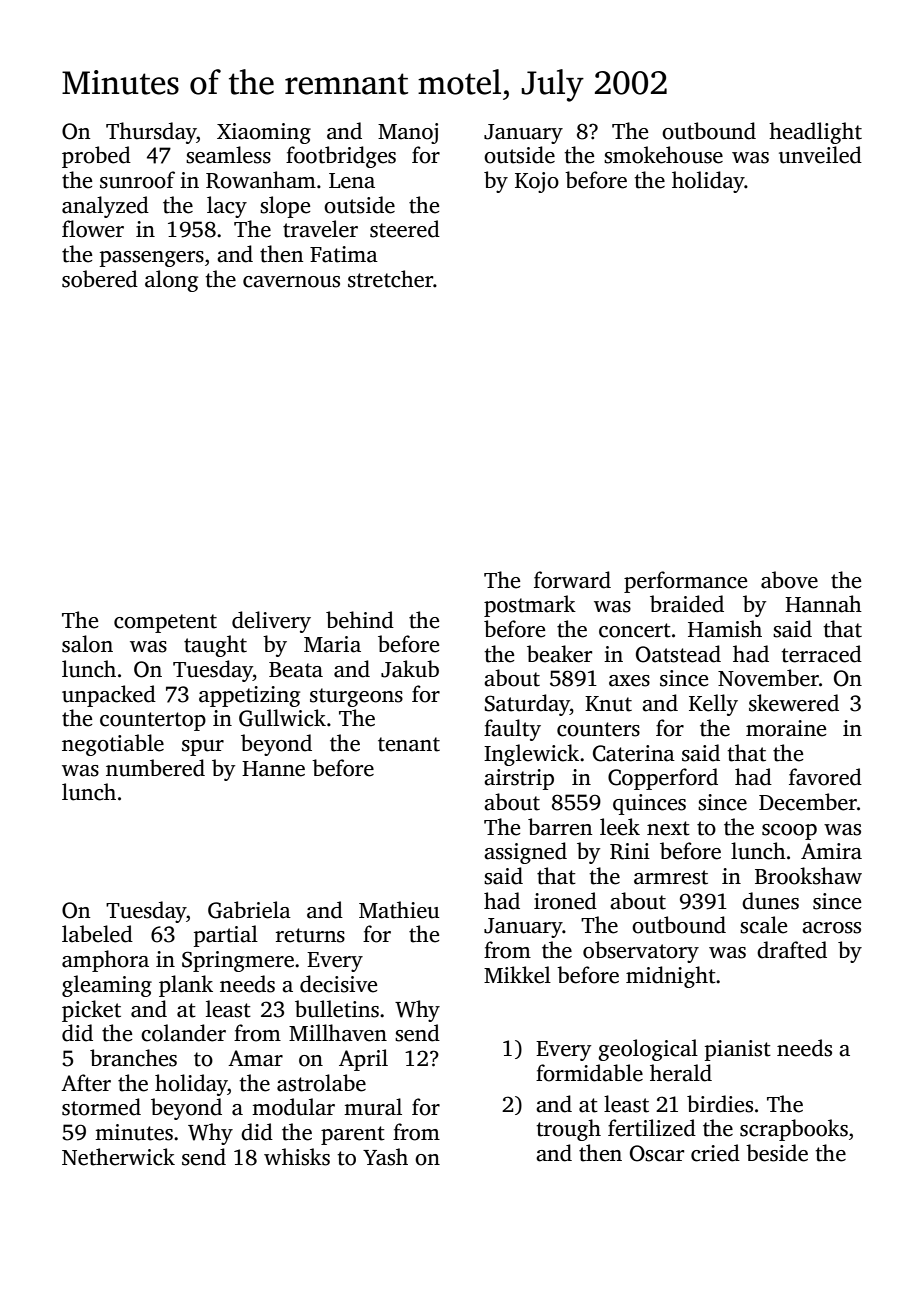 Image resolution: width=924 pixels, height=1314 pixels. What do you see at coordinates (663, 155) in the screenshot?
I see `smokehouse` at bounding box center [663, 155].
